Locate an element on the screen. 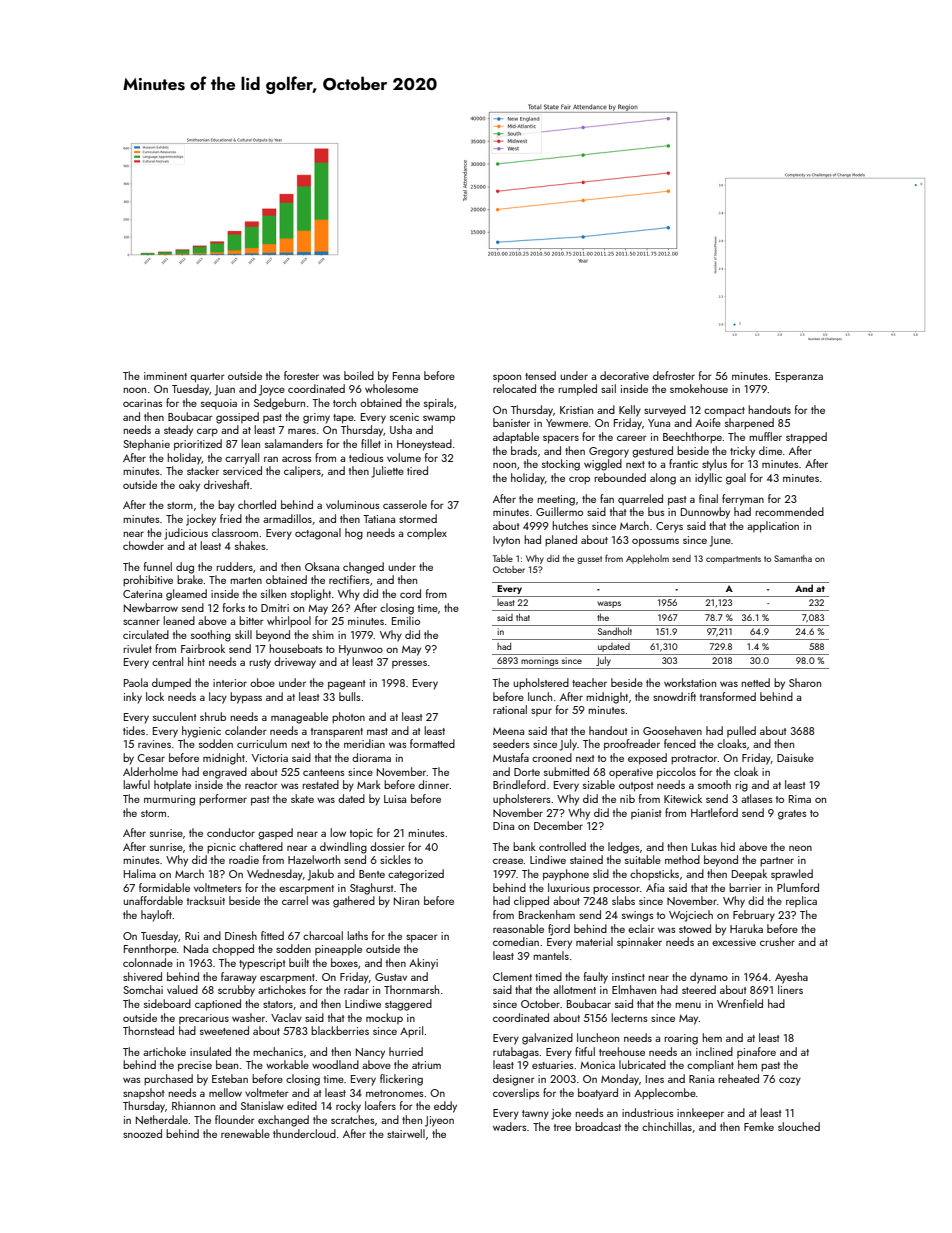 This screenshot has width=952, height=1233. manageable is located at coordinates (299, 718).
